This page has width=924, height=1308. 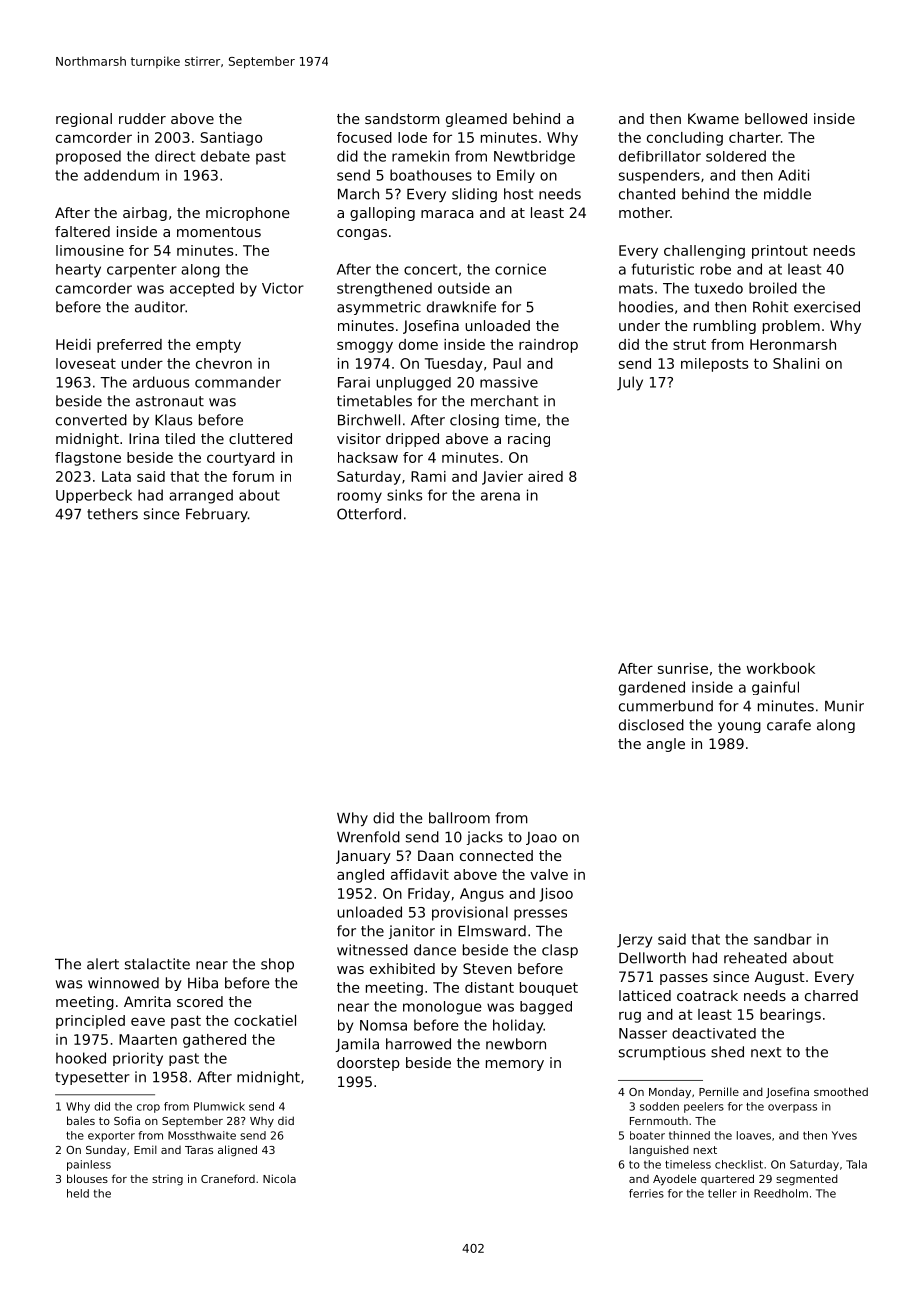 I want to click on regional, so click(x=84, y=120).
